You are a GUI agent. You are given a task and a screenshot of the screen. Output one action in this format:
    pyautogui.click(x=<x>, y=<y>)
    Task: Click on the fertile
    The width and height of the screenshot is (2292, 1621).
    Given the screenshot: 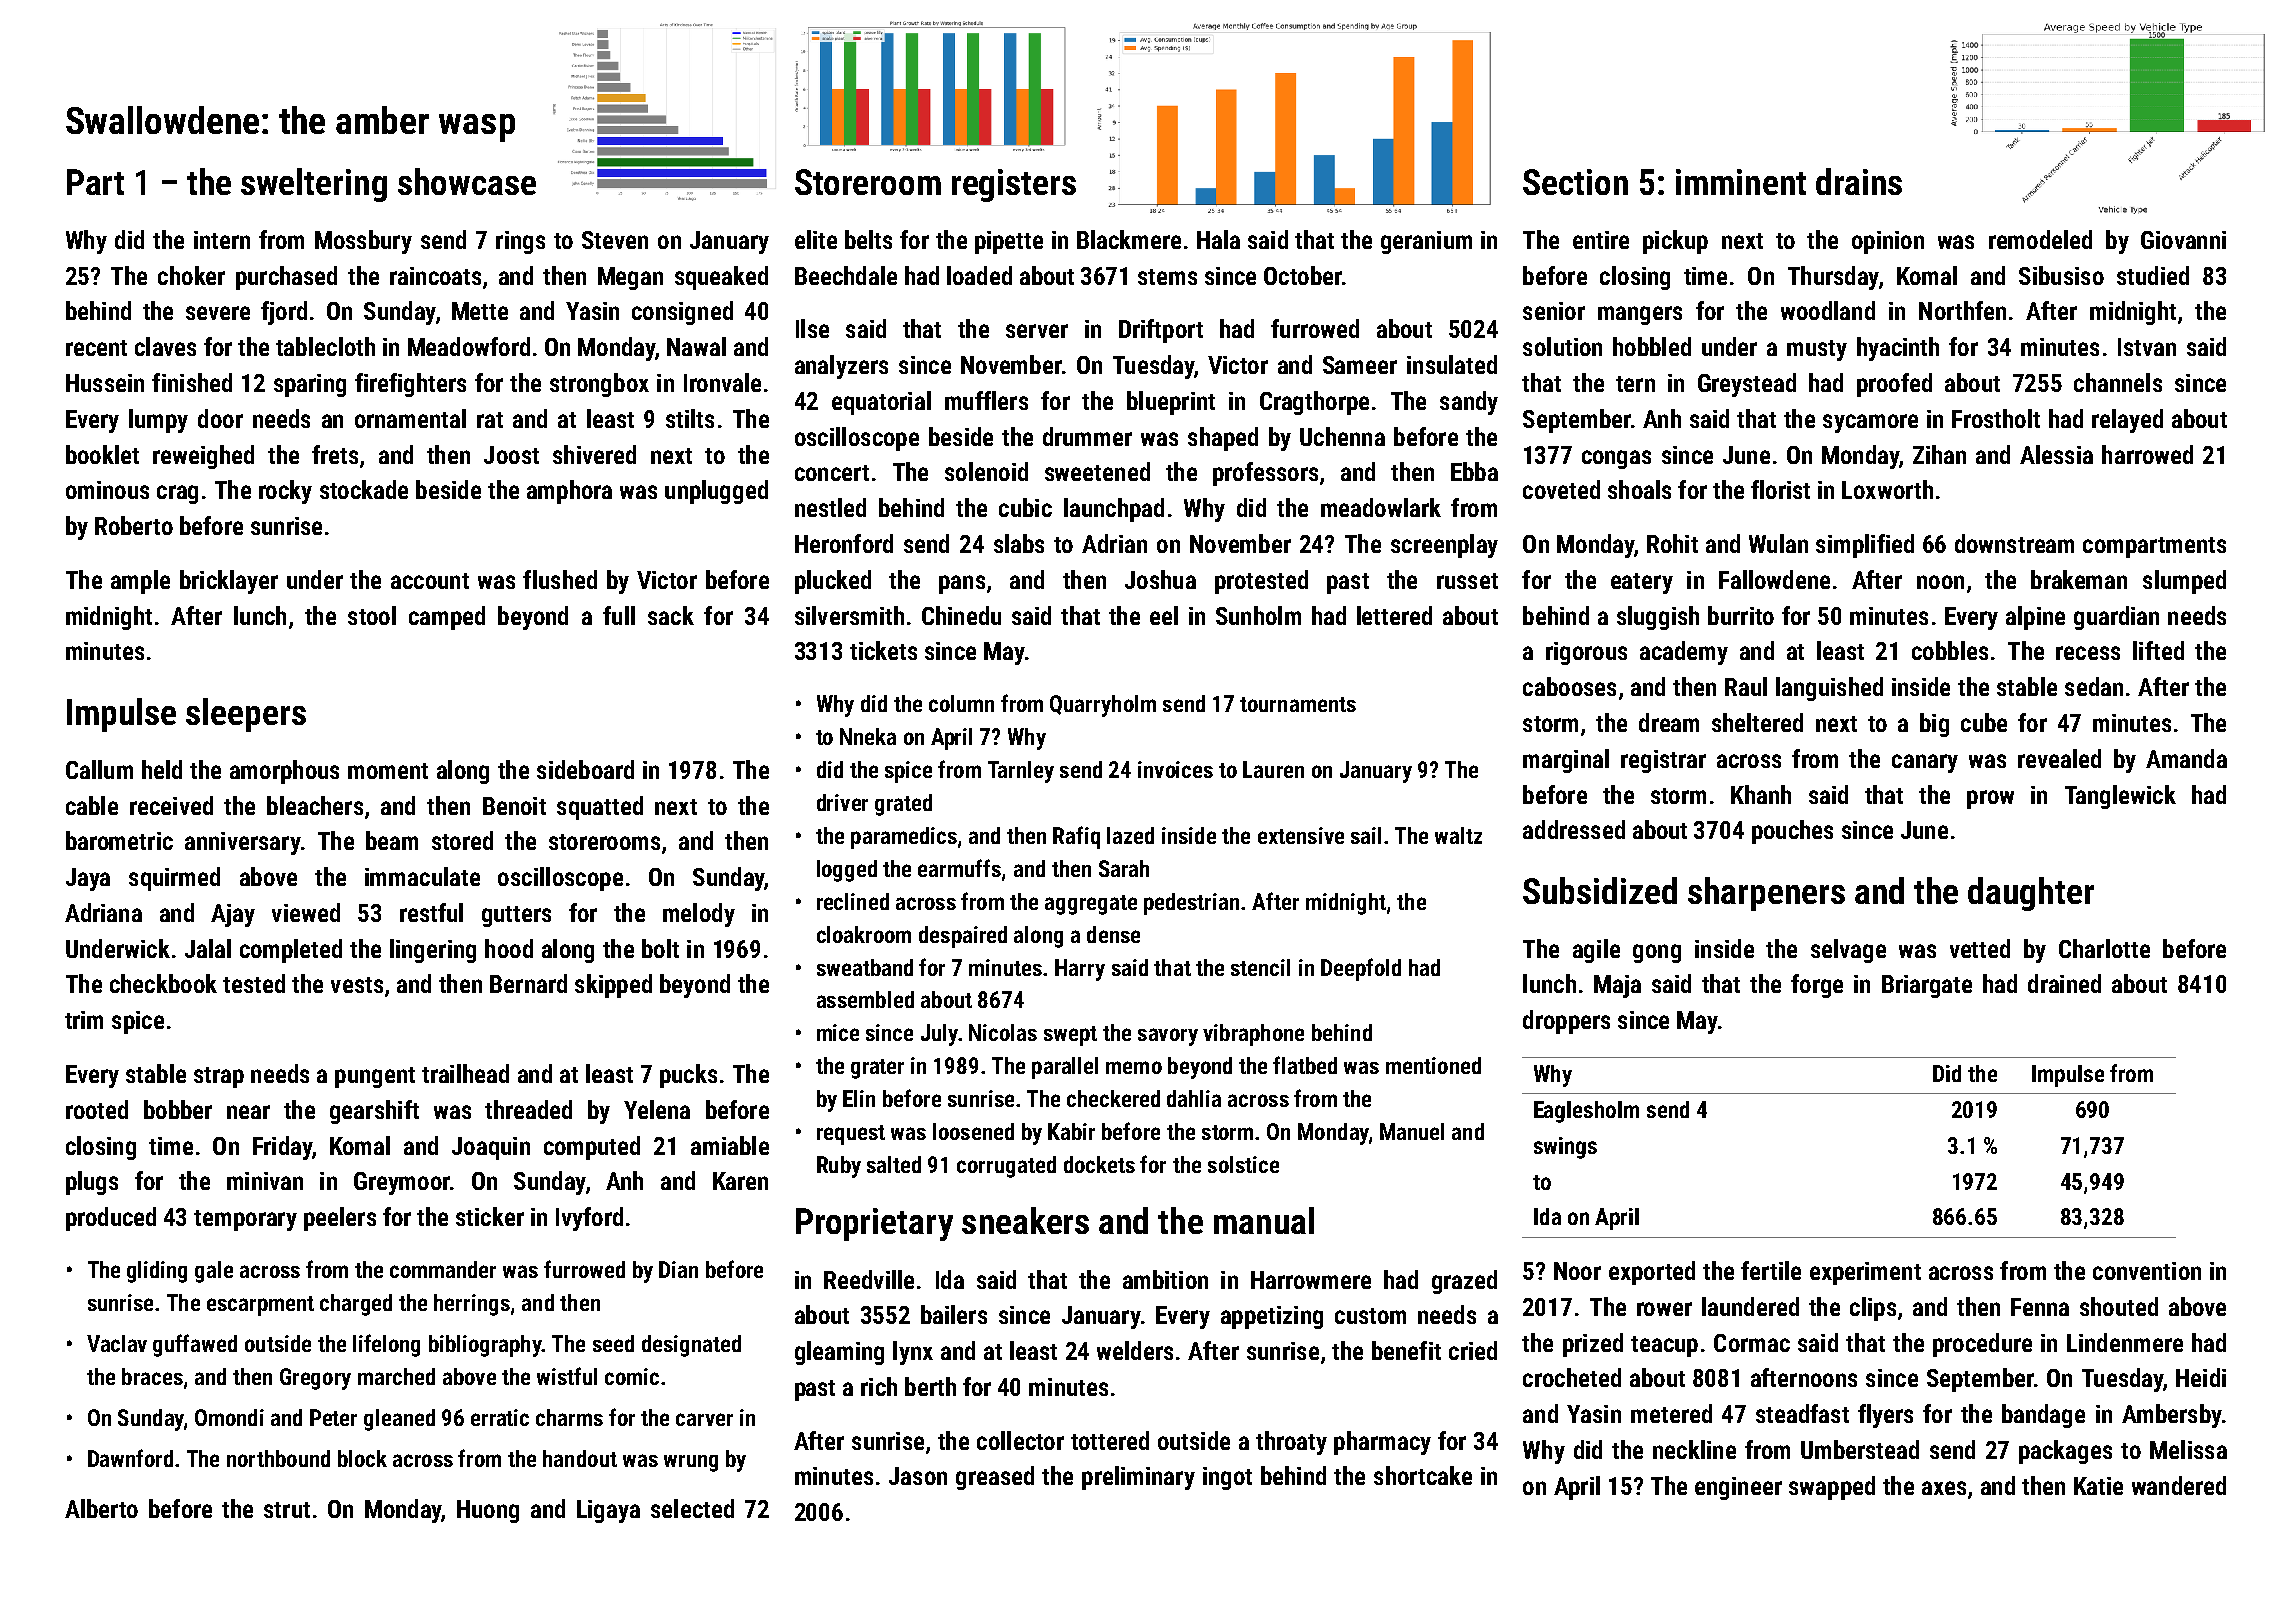 What is the action you would take?
    pyautogui.click(x=1771, y=1270)
